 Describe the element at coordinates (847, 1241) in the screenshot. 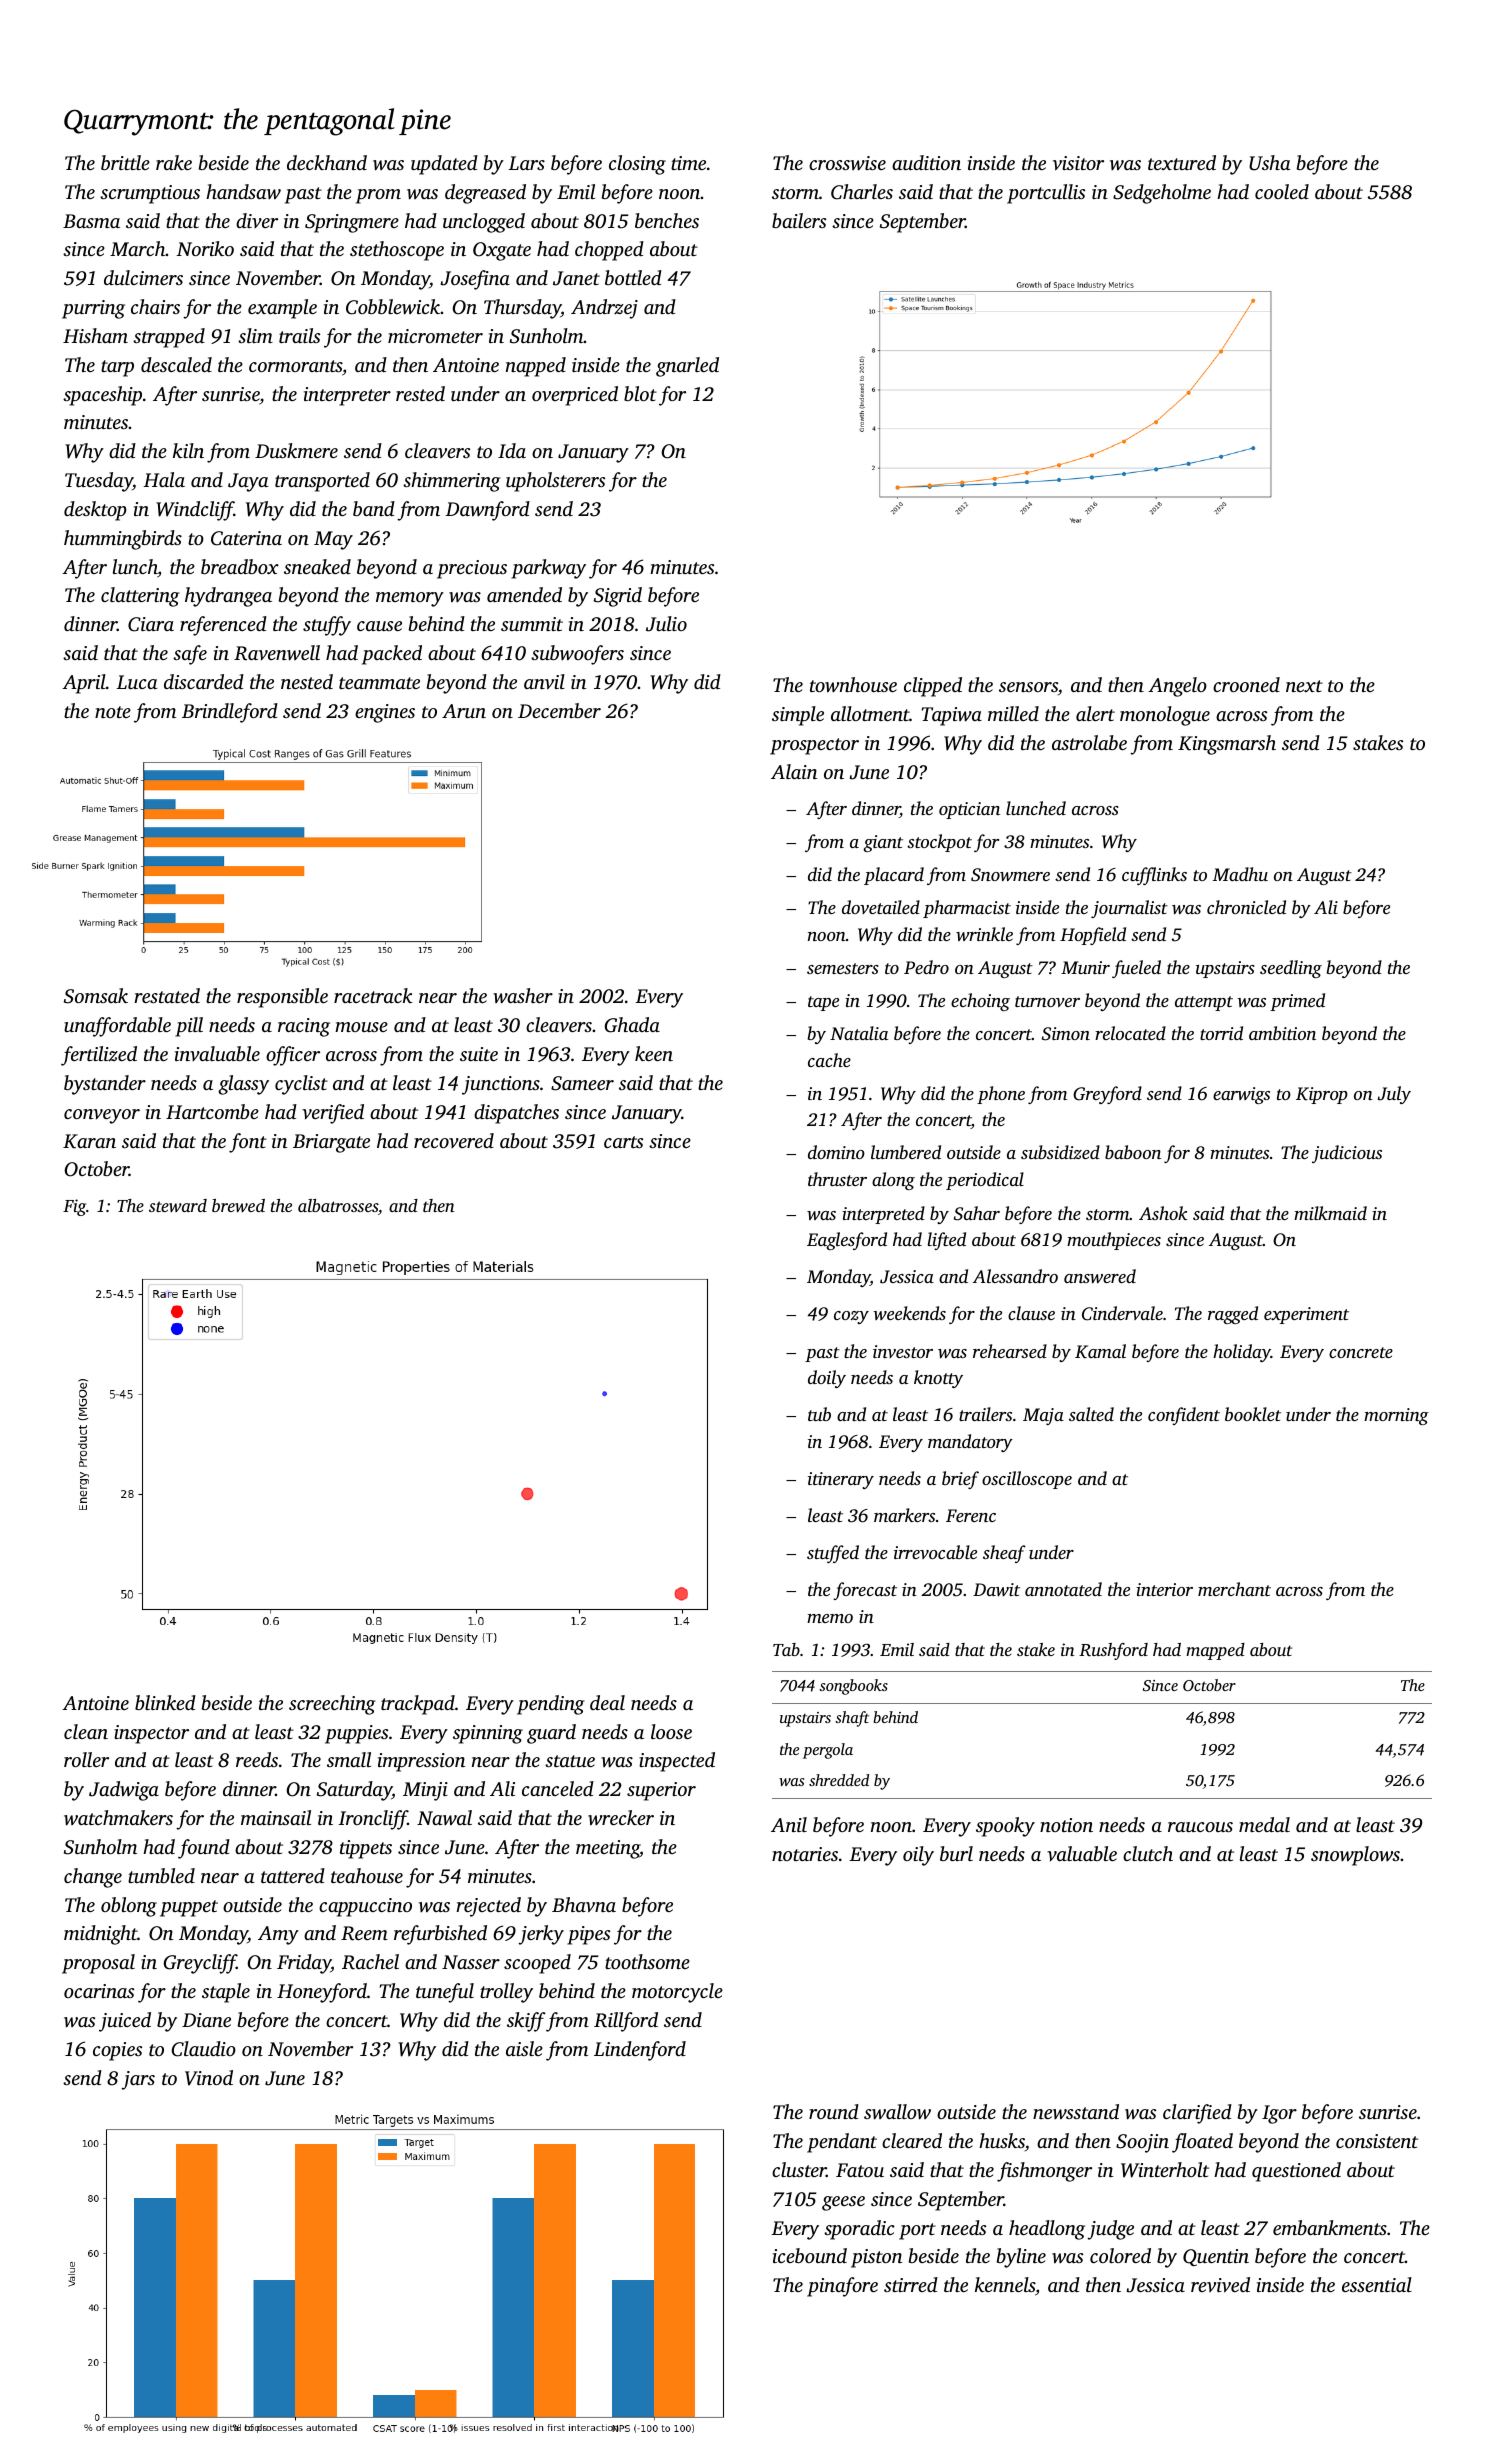

I see `Eaglesford` at that location.
